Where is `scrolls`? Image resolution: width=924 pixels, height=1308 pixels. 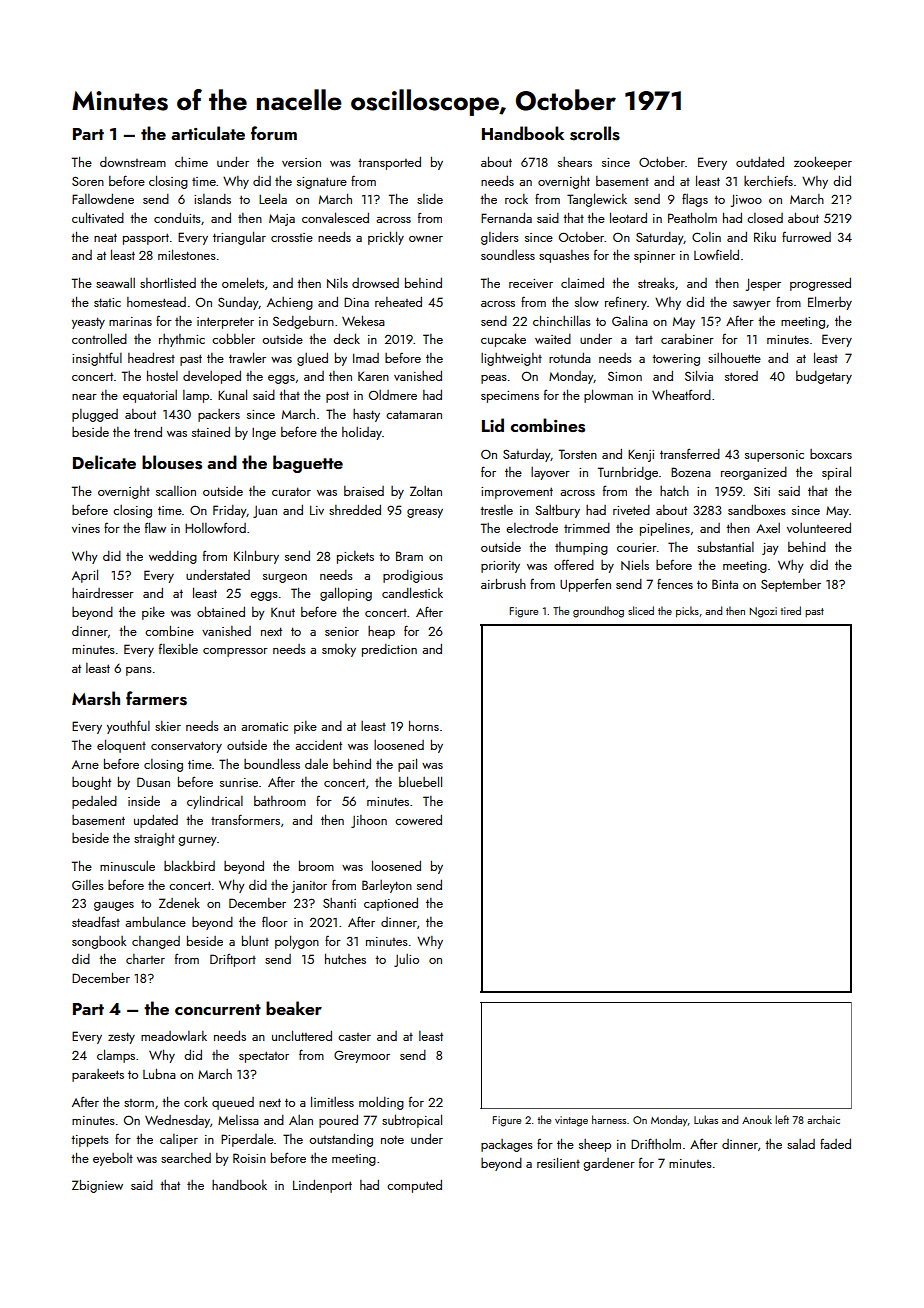
scrolls is located at coordinates (595, 133).
